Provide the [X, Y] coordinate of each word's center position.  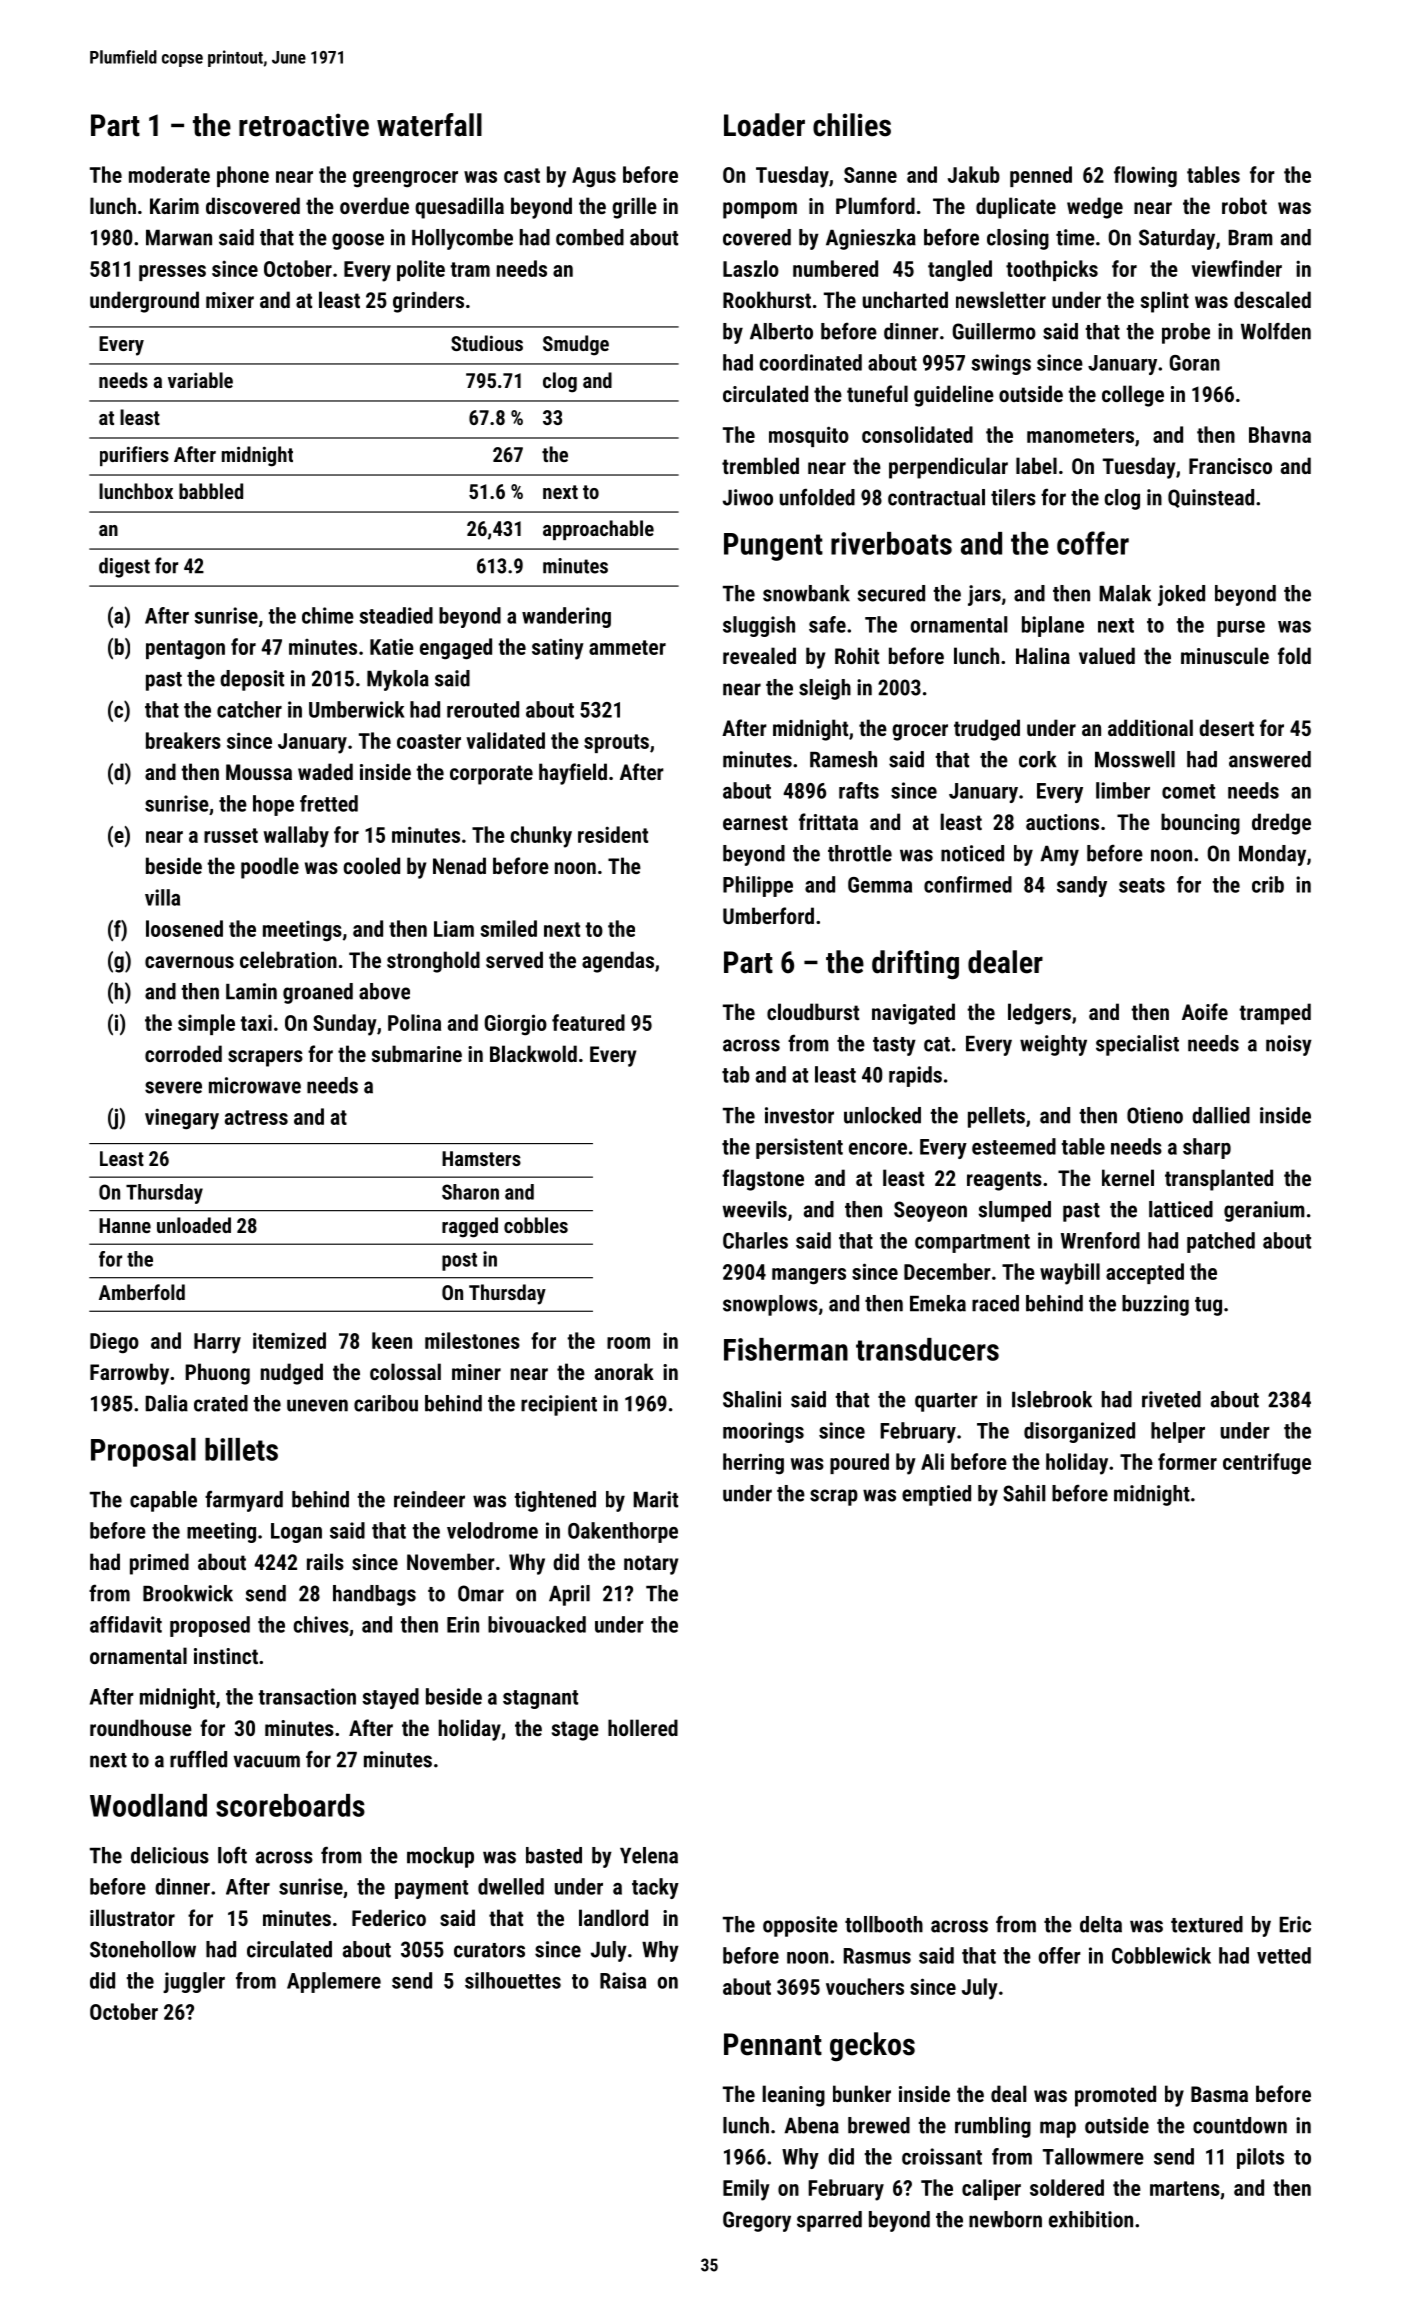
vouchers [865, 1986]
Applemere [334, 1982]
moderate [169, 174]
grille [634, 208]
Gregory [757, 2221]
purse [1241, 629]
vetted [1284, 1955]
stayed [390, 1698]
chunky [541, 837]
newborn [1005, 2219]
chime [328, 615]
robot [1244, 205]
